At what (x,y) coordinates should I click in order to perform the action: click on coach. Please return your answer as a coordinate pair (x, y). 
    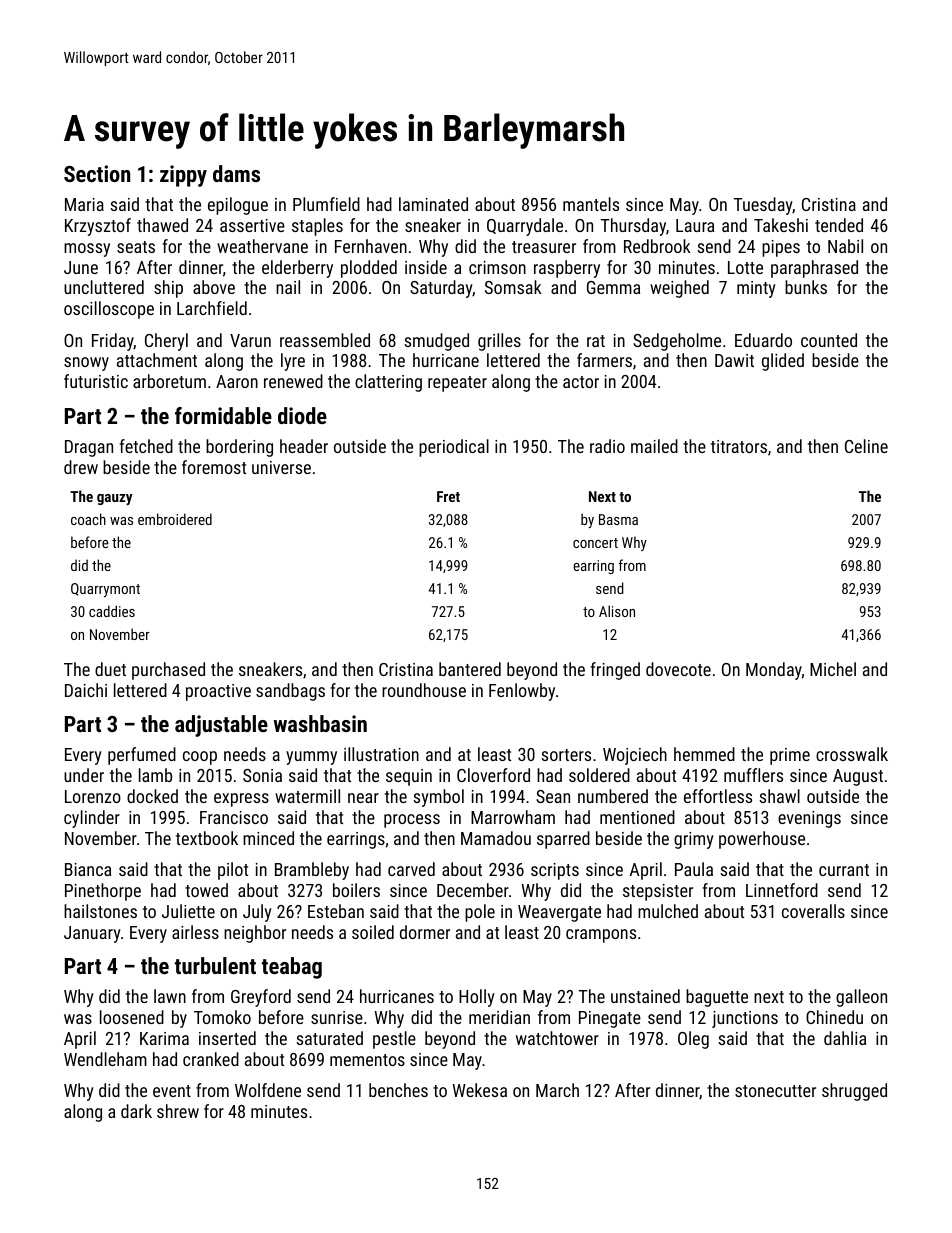
    Looking at the image, I should click on (88, 519).
